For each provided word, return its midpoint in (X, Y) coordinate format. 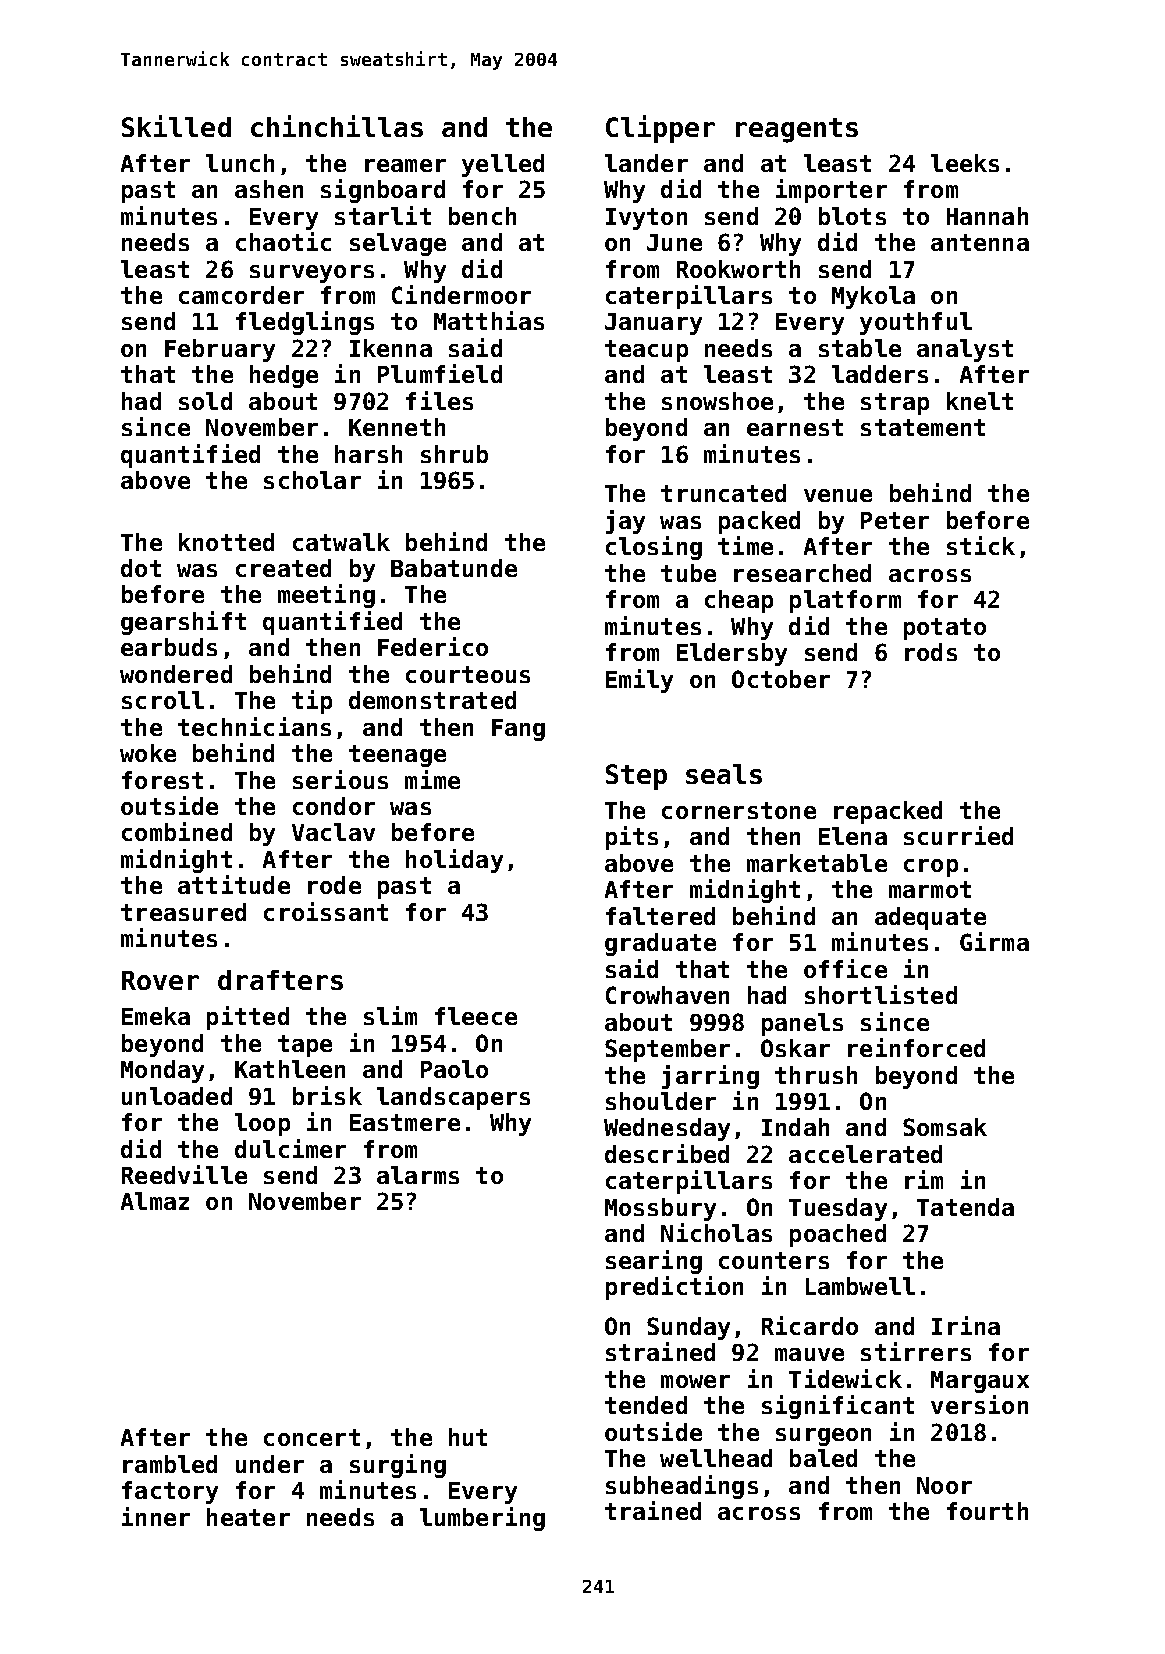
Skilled (176, 126)
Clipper (660, 129)
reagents (797, 130)
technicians (254, 726)
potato (945, 629)
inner (156, 1516)
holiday (454, 861)
